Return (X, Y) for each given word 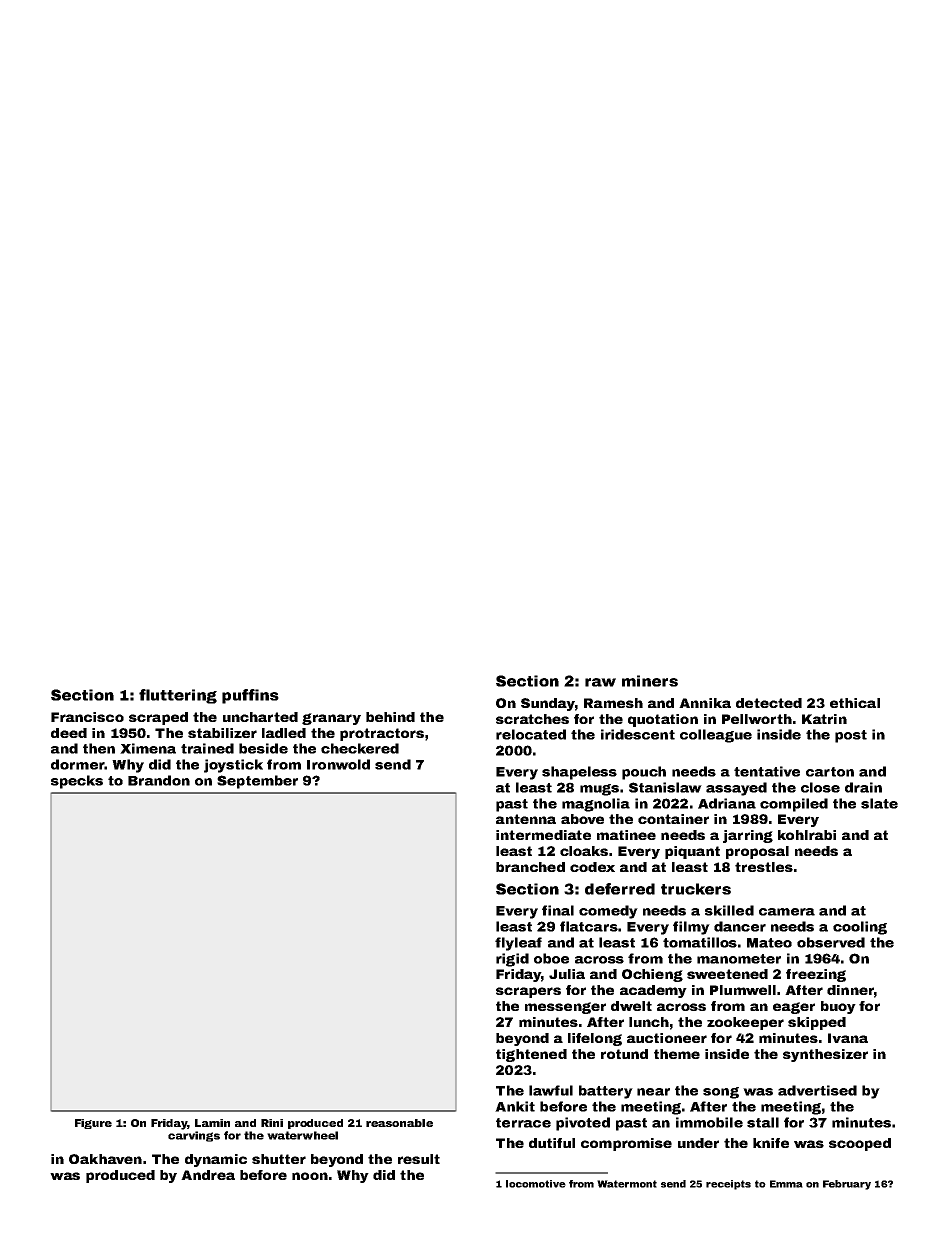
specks (77, 782)
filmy (691, 928)
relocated (531, 734)
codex (592, 867)
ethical (855, 703)
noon (310, 1176)
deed (69, 733)
